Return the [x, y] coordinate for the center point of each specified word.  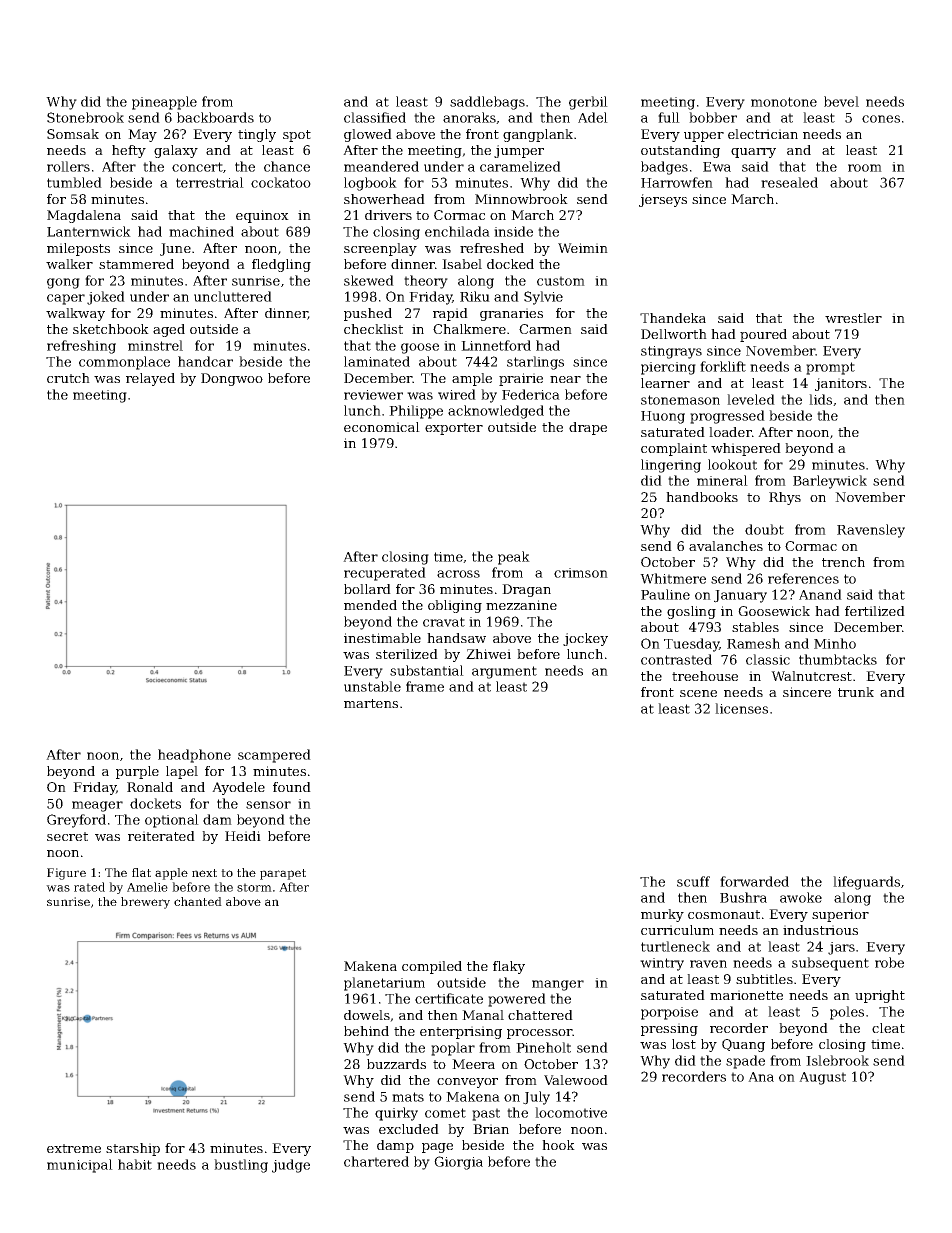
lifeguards [866, 883]
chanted [198, 901]
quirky [396, 1114]
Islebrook [837, 1060]
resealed [789, 182]
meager [97, 806]
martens [371, 703]
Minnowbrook [521, 199]
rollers [68, 166]
